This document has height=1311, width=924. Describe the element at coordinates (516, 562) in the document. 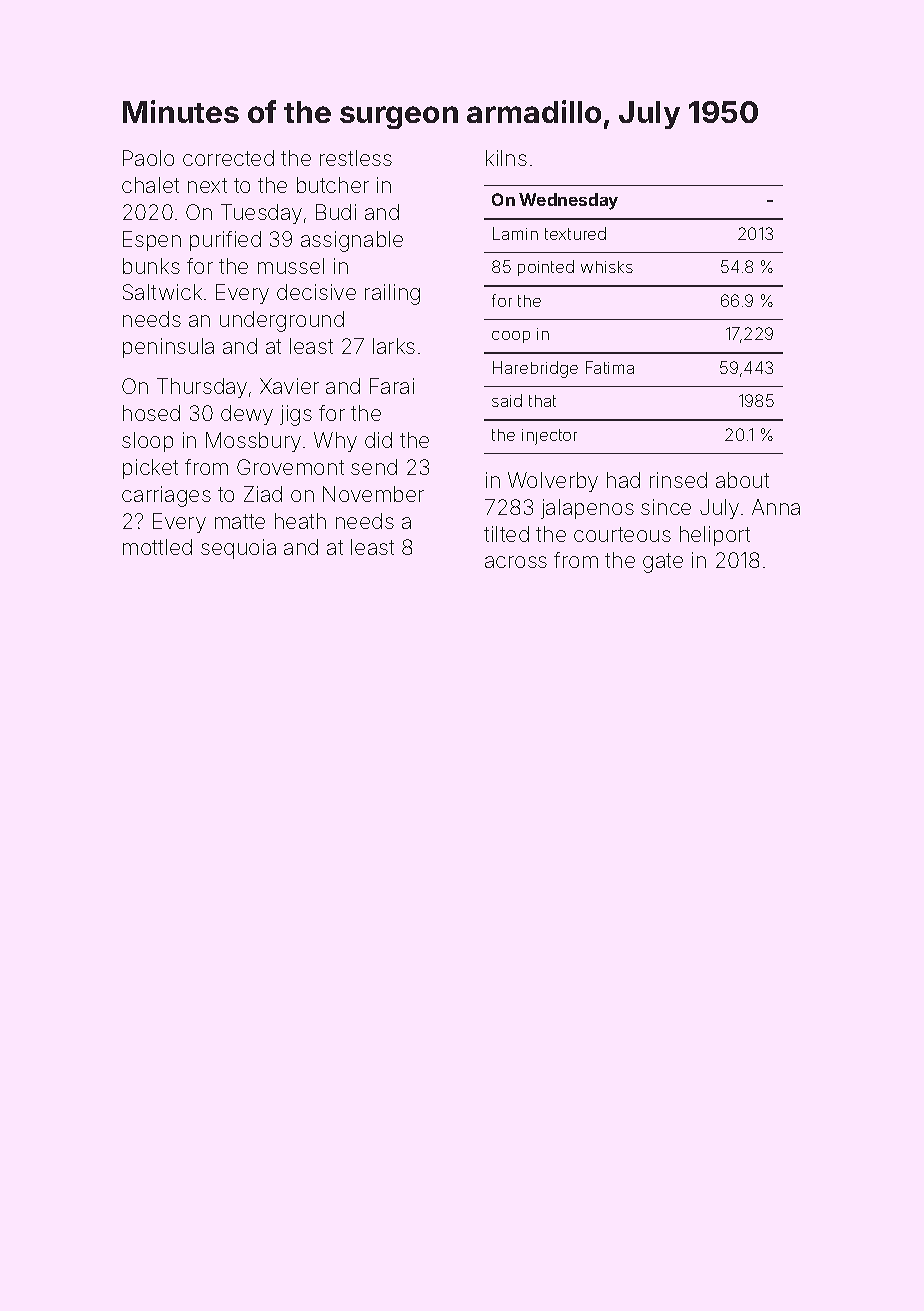

I see `across` at that location.
